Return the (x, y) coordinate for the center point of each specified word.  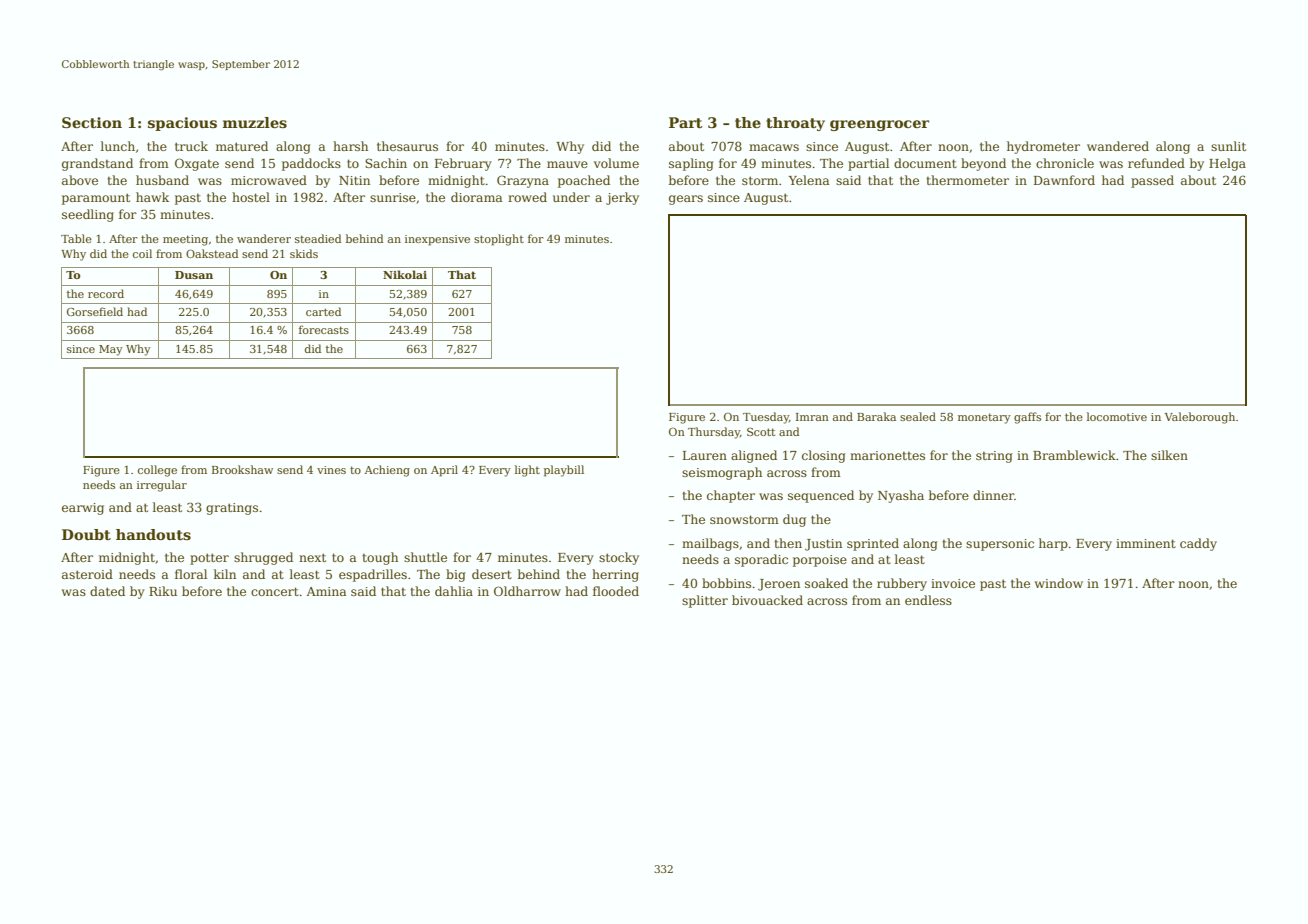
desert (492, 574)
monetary (984, 418)
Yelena (809, 180)
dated (107, 591)
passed (1152, 181)
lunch (118, 146)
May (111, 350)
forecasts (324, 329)
